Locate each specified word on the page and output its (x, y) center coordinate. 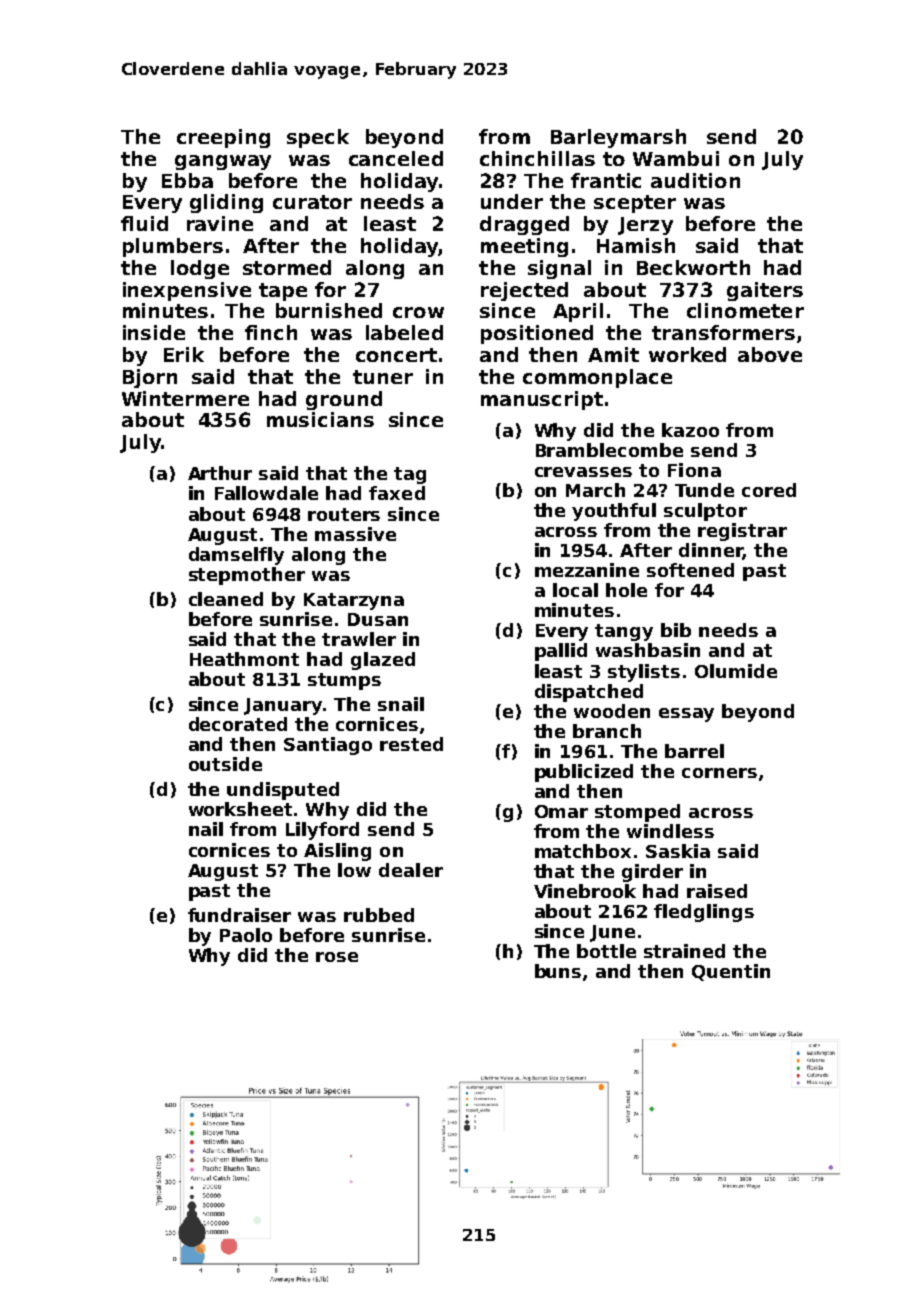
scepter (635, 204)
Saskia (678, 851)
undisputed (283, 791)
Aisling (337, 852)
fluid (144, 223)
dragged (524, 225)
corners (719, 773)
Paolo (246, 935)
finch (271, 332)
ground (344, 400)
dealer (411, 870)
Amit (613, 354)
